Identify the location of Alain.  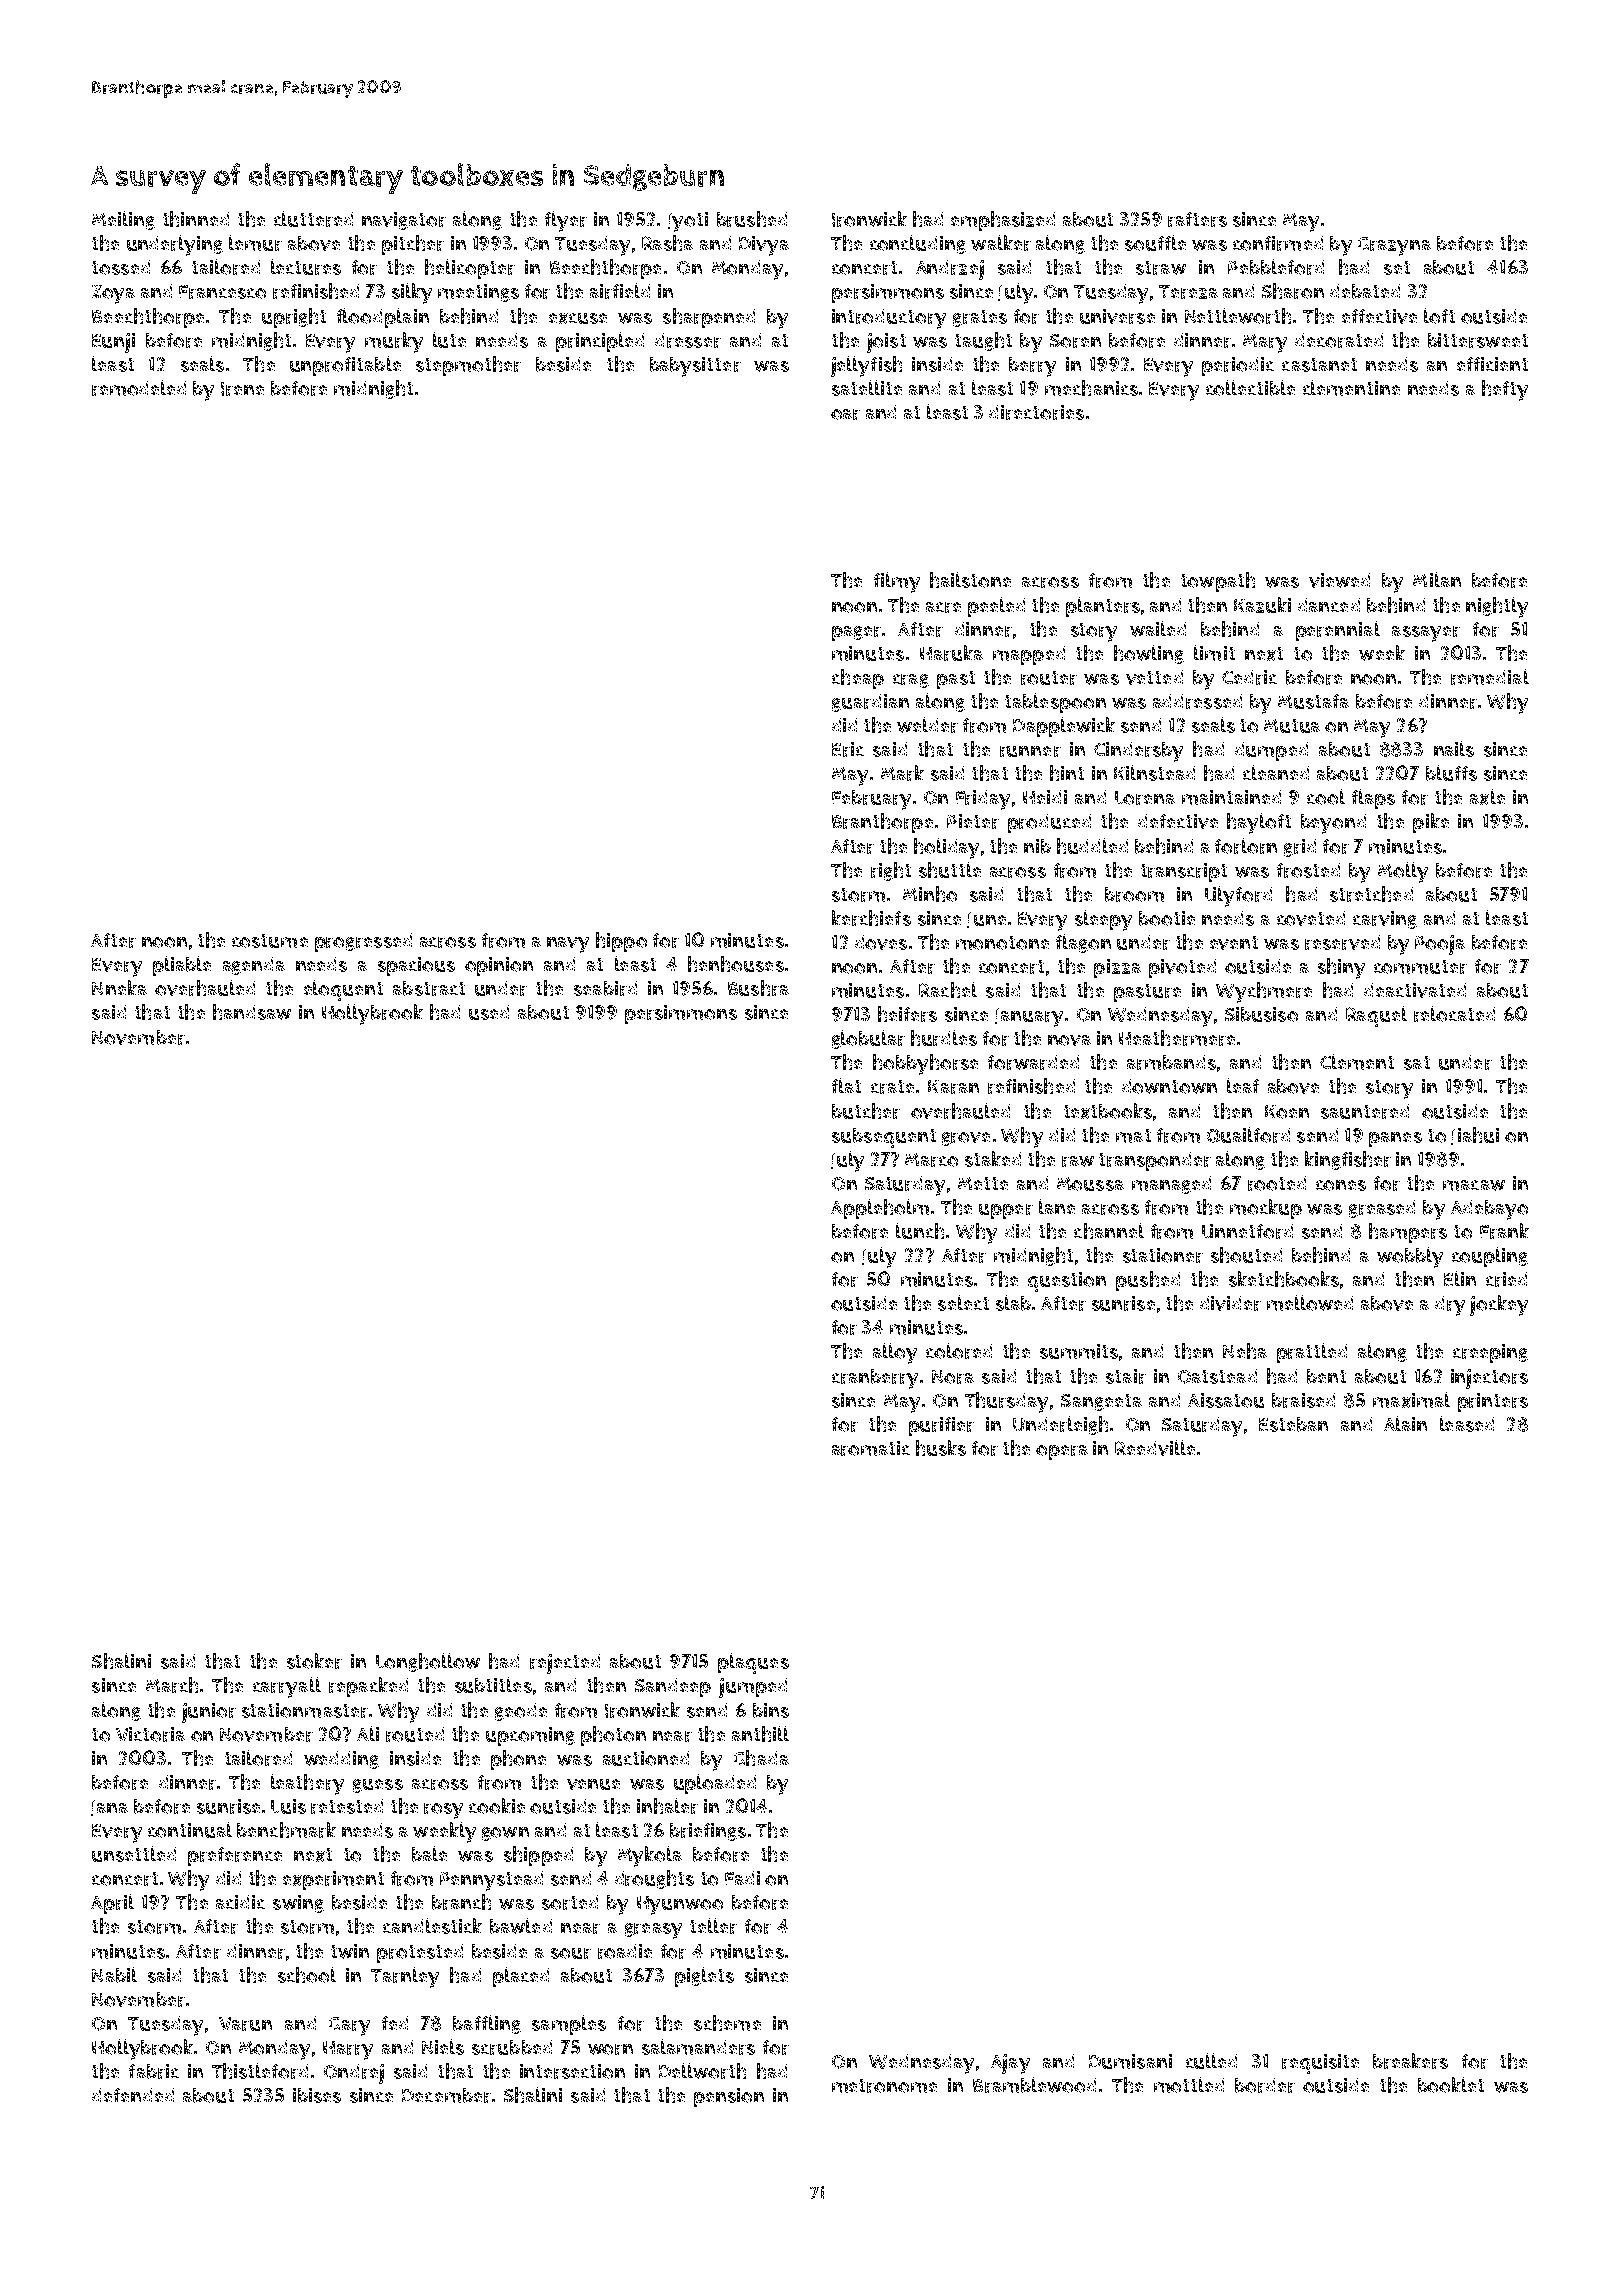
(1405, 1423).
